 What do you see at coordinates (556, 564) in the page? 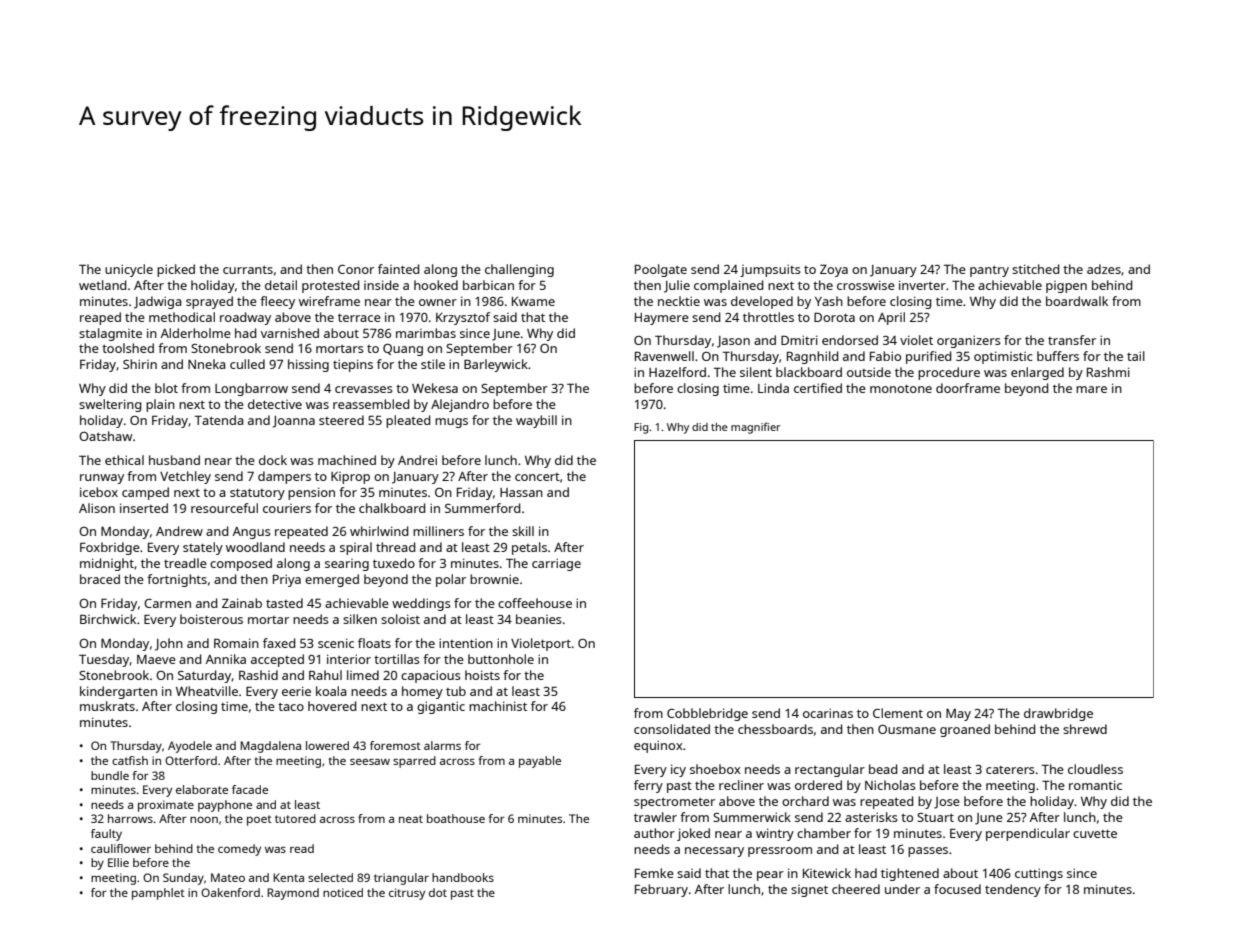
I see `carriage` at bounding box center [556, 564].
